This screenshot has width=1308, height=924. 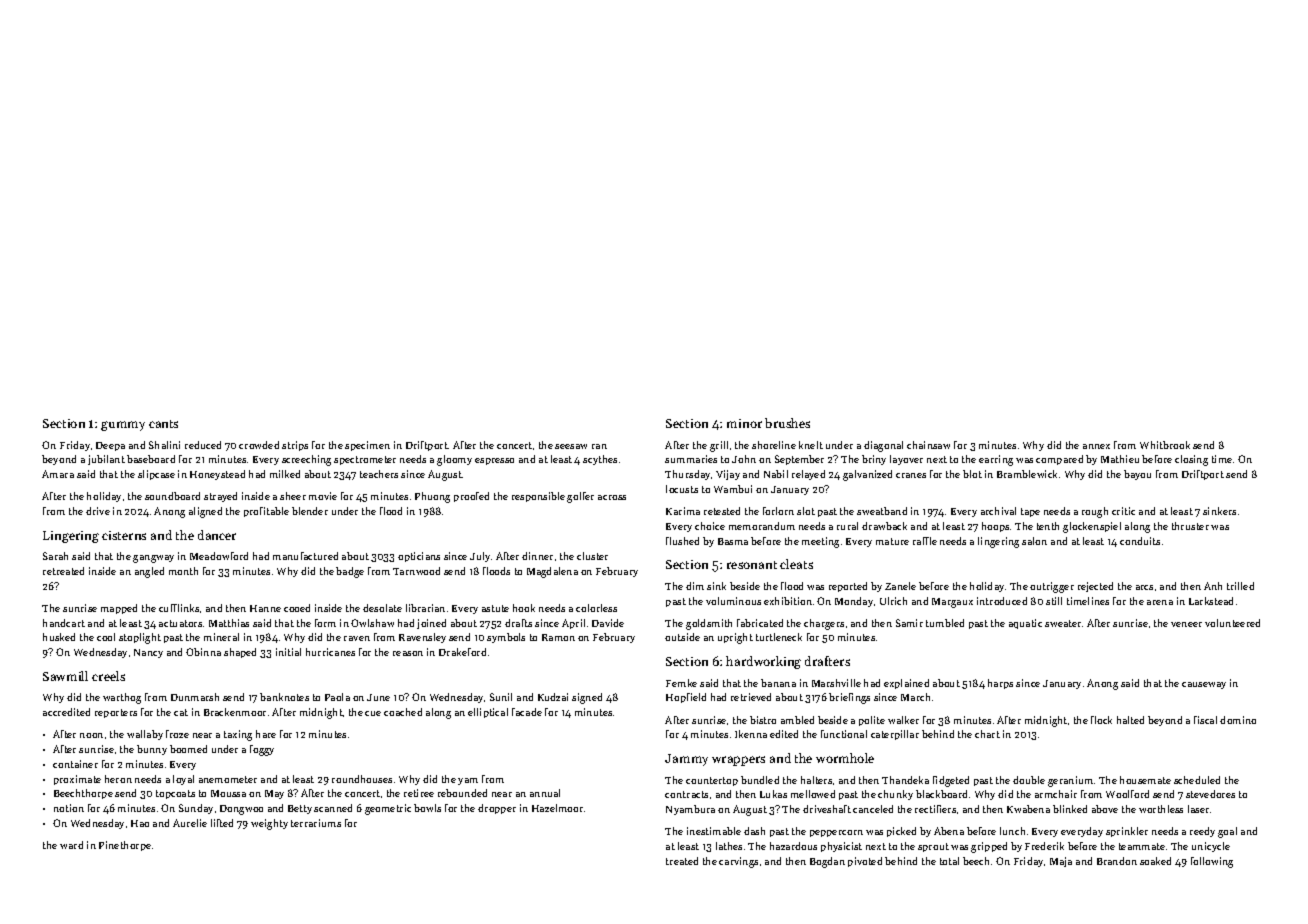 I want to click on fiscal, so click(x=1205, y=720).
